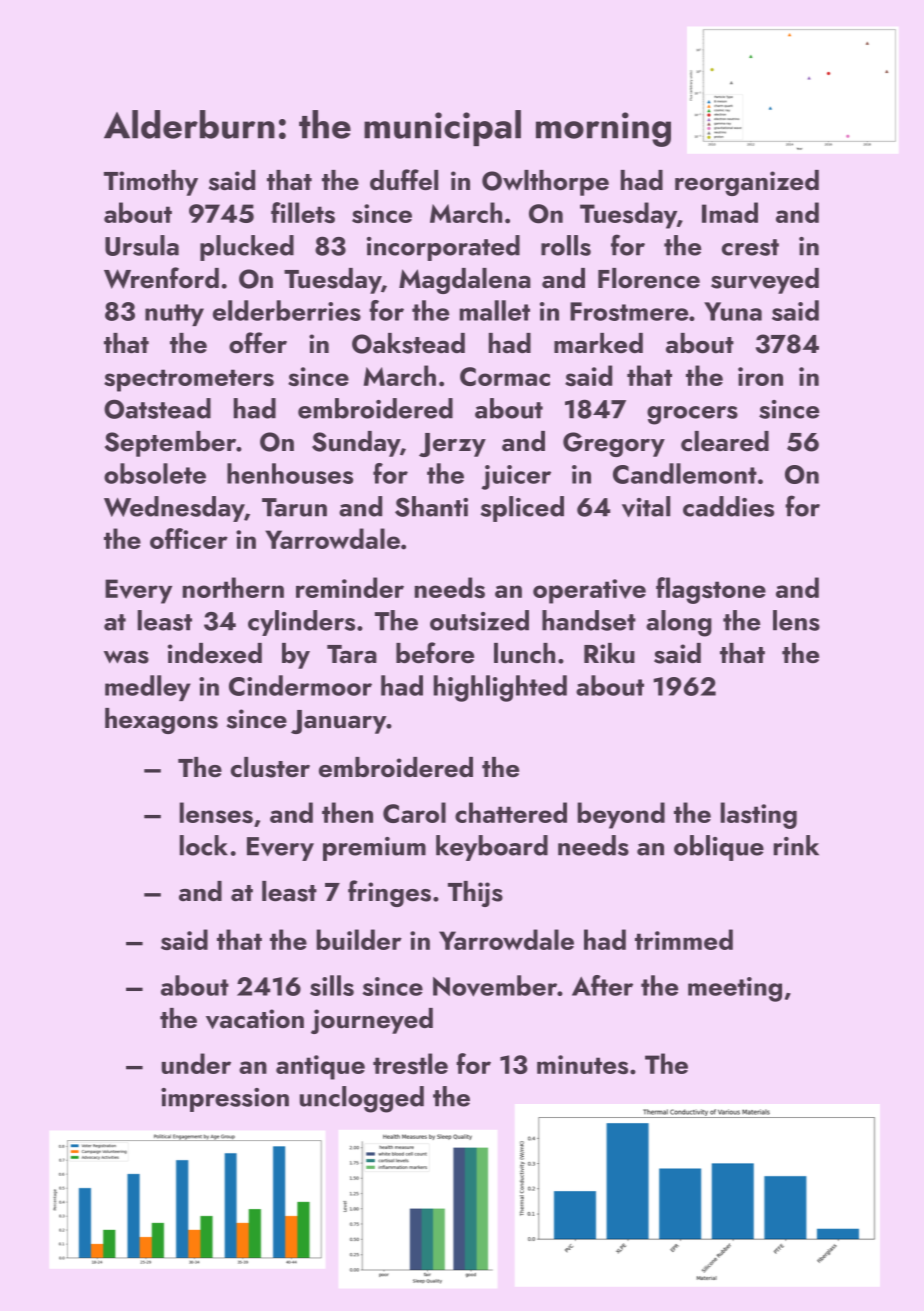 This document has width=924, height=1311. What do you see at coordinates (300, 685) in the document?
I see `Cindermoor` at bounding box center [300, 685].
